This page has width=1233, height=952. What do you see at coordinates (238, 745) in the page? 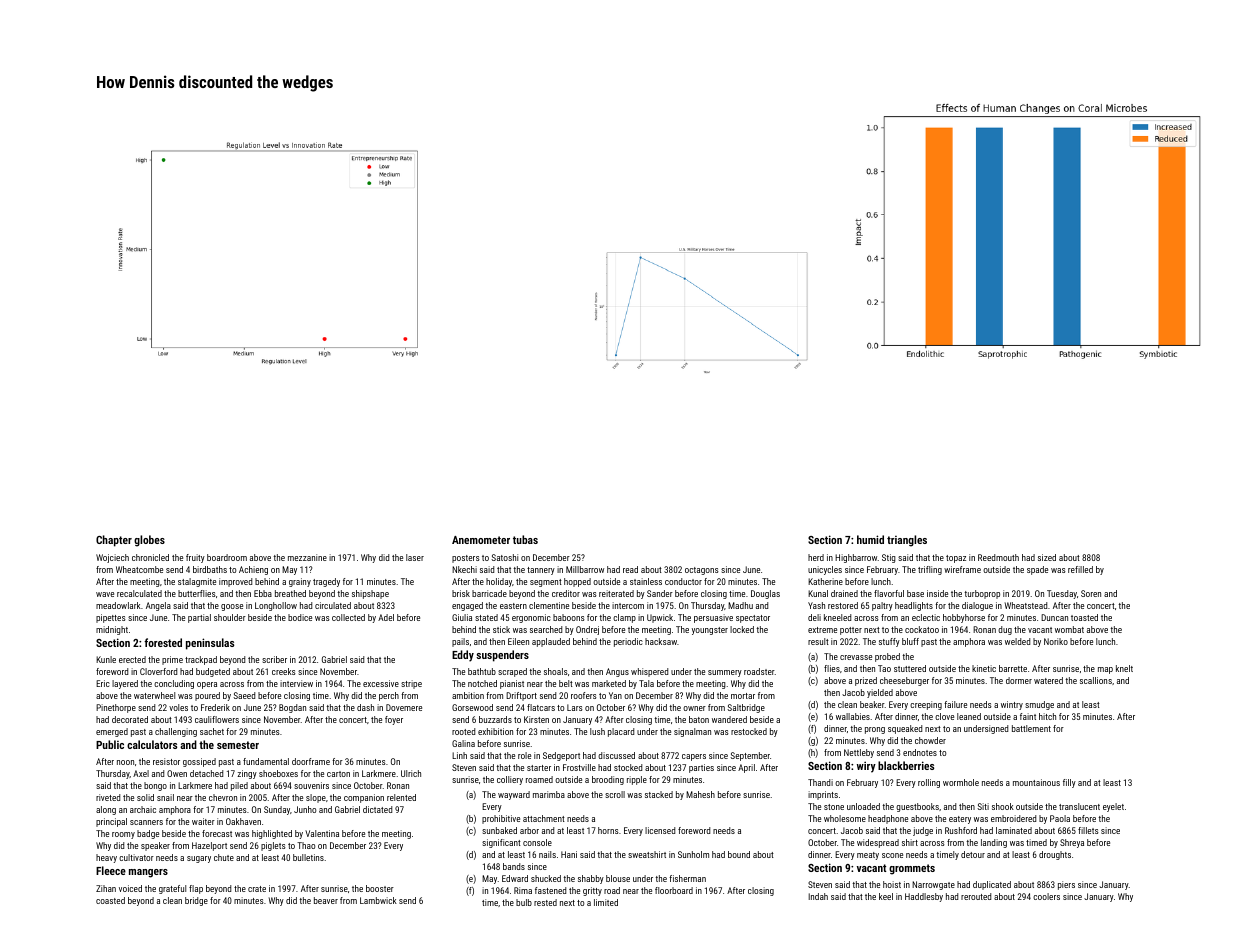
I see `semester` at bounding box center [238, 745].
